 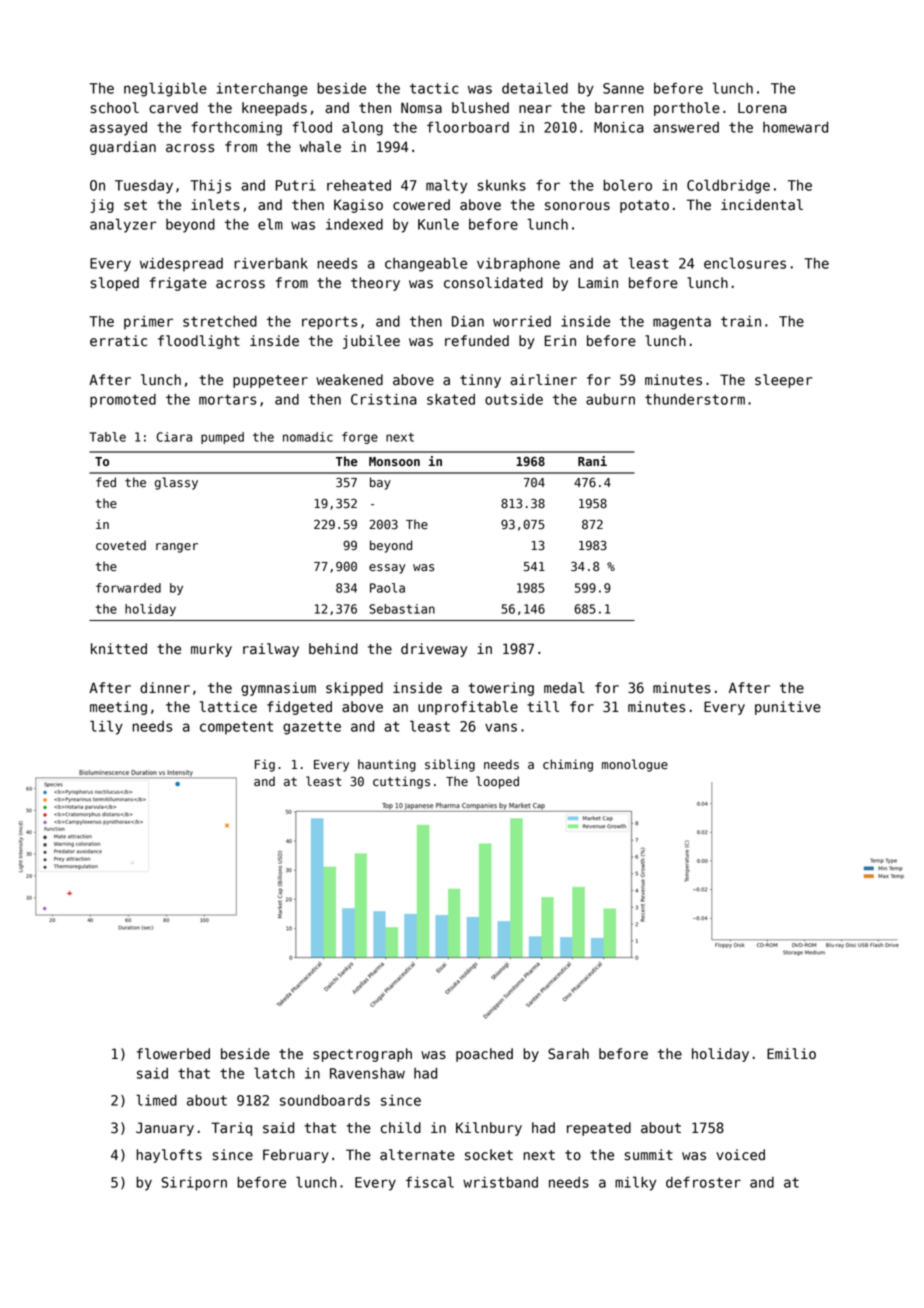 What do you see at coordinates (325, 1100) in the screenshot?
I see `soundboards` at bounding box center [325, 1100].
